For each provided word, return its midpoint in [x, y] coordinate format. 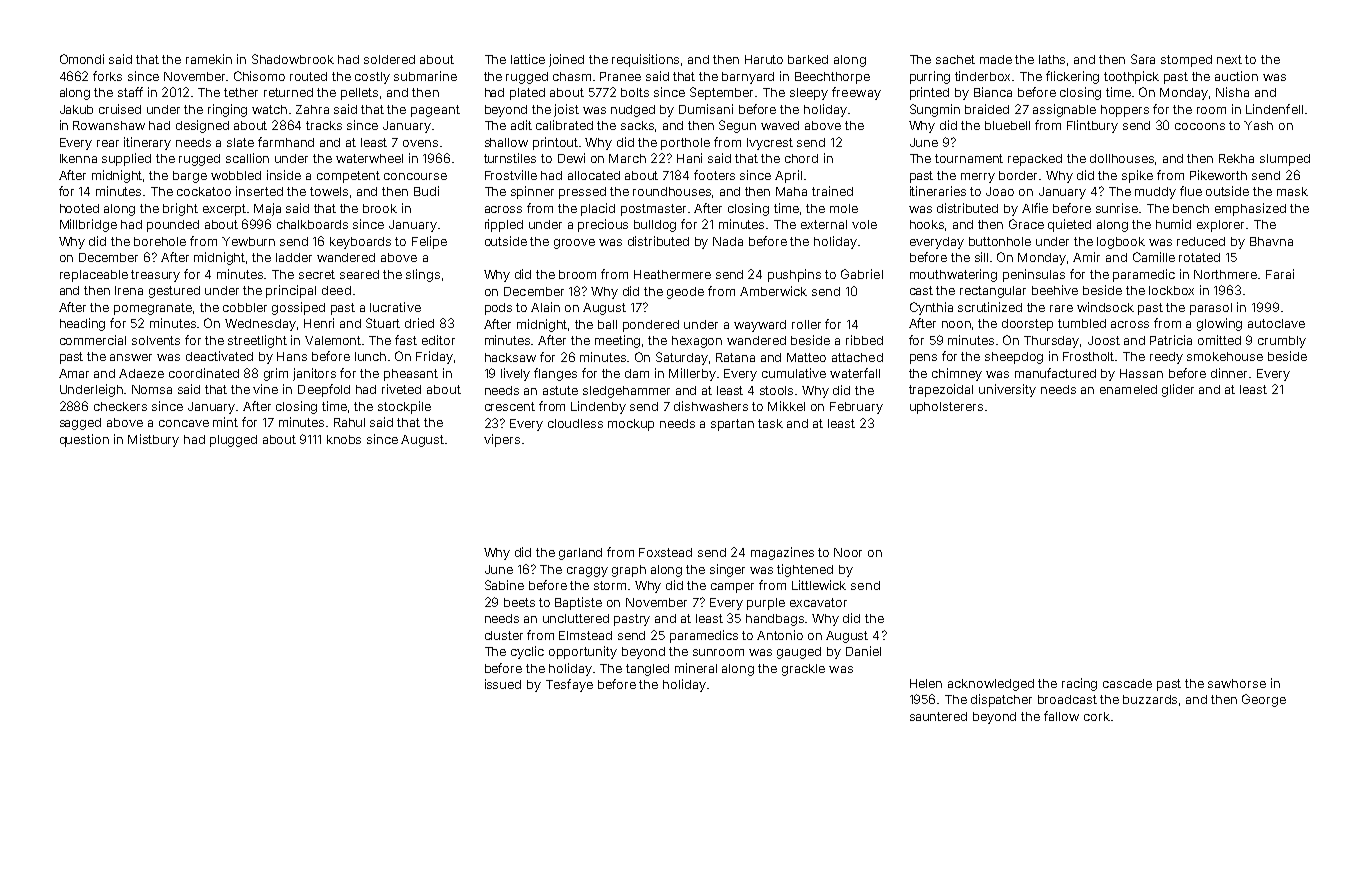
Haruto [764, 59]
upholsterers [946, 408]
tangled [647, 670]
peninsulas [1034, 275]
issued [503, 684]
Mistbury [153, 440]
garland [580, 554]
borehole [160, 241]
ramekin [209, 59]
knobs [344, 439]
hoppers [1125, 111]
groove [574, 244]
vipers [502, 440]
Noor [848, 552]
